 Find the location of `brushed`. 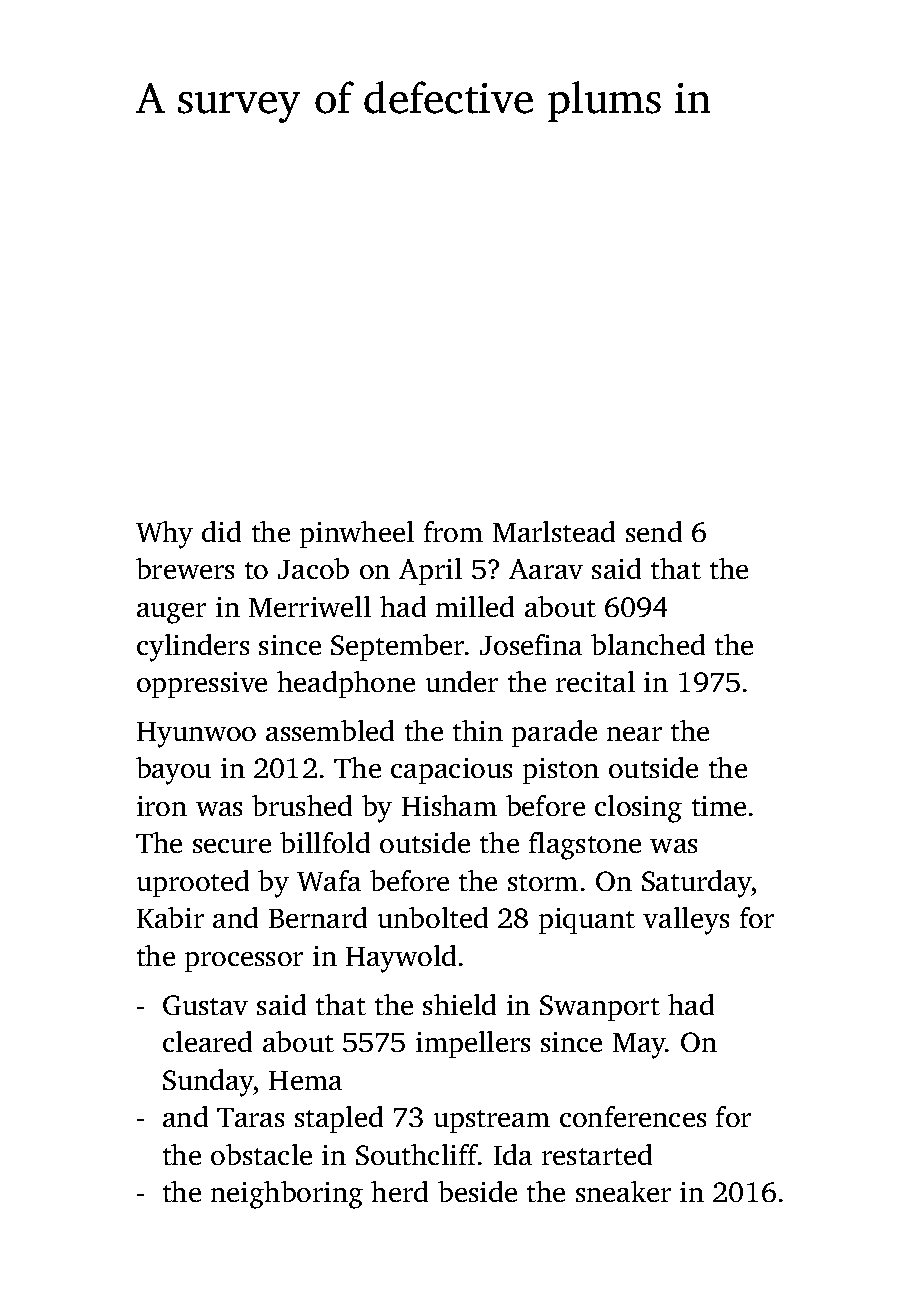

brushed is located at coordinates (302, 805).
